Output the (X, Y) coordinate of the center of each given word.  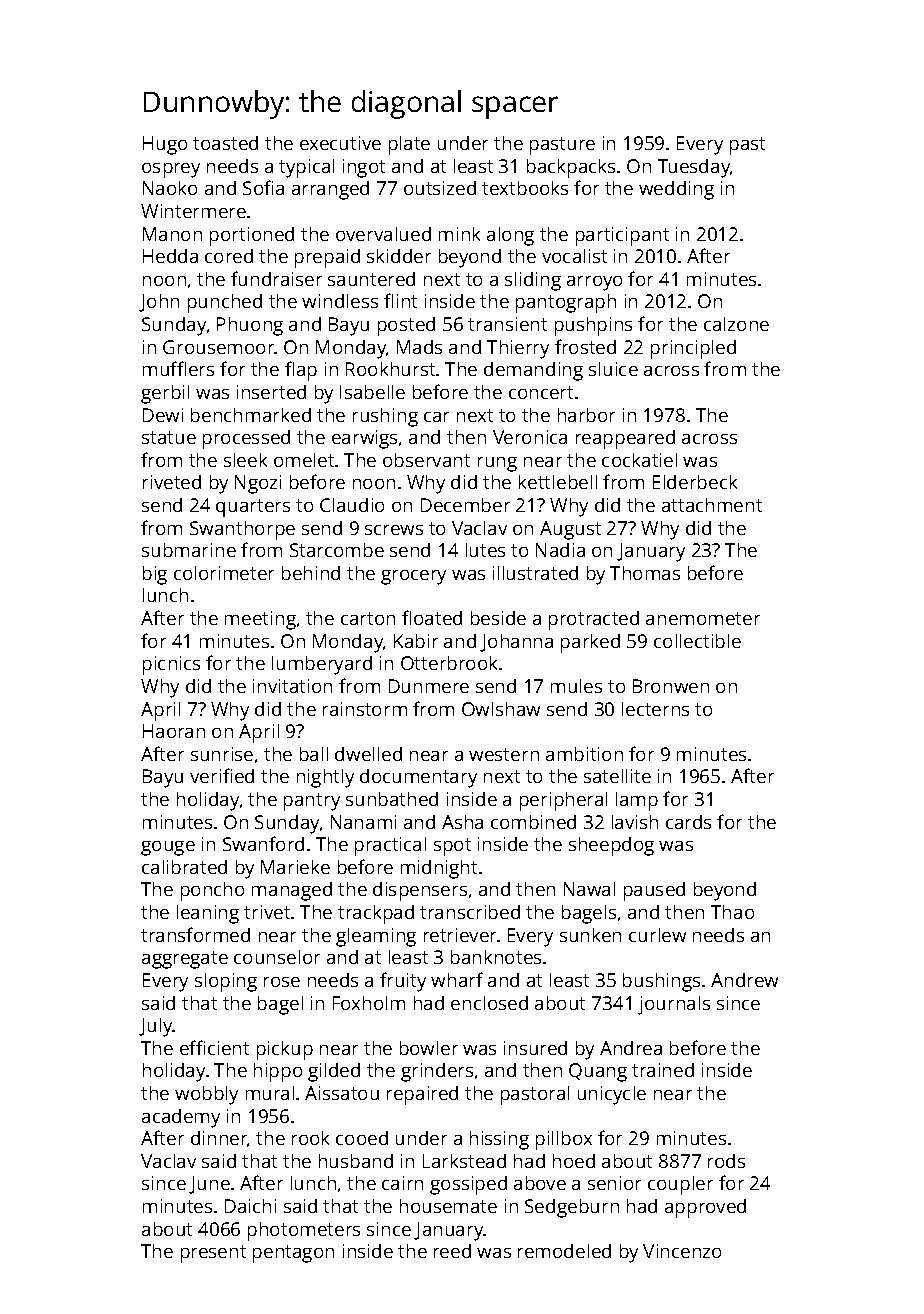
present (213, 1254)
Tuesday (694, 168)
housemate (448, 1206)
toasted (225, 143)
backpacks (571, 168)
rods (726, 1161)
